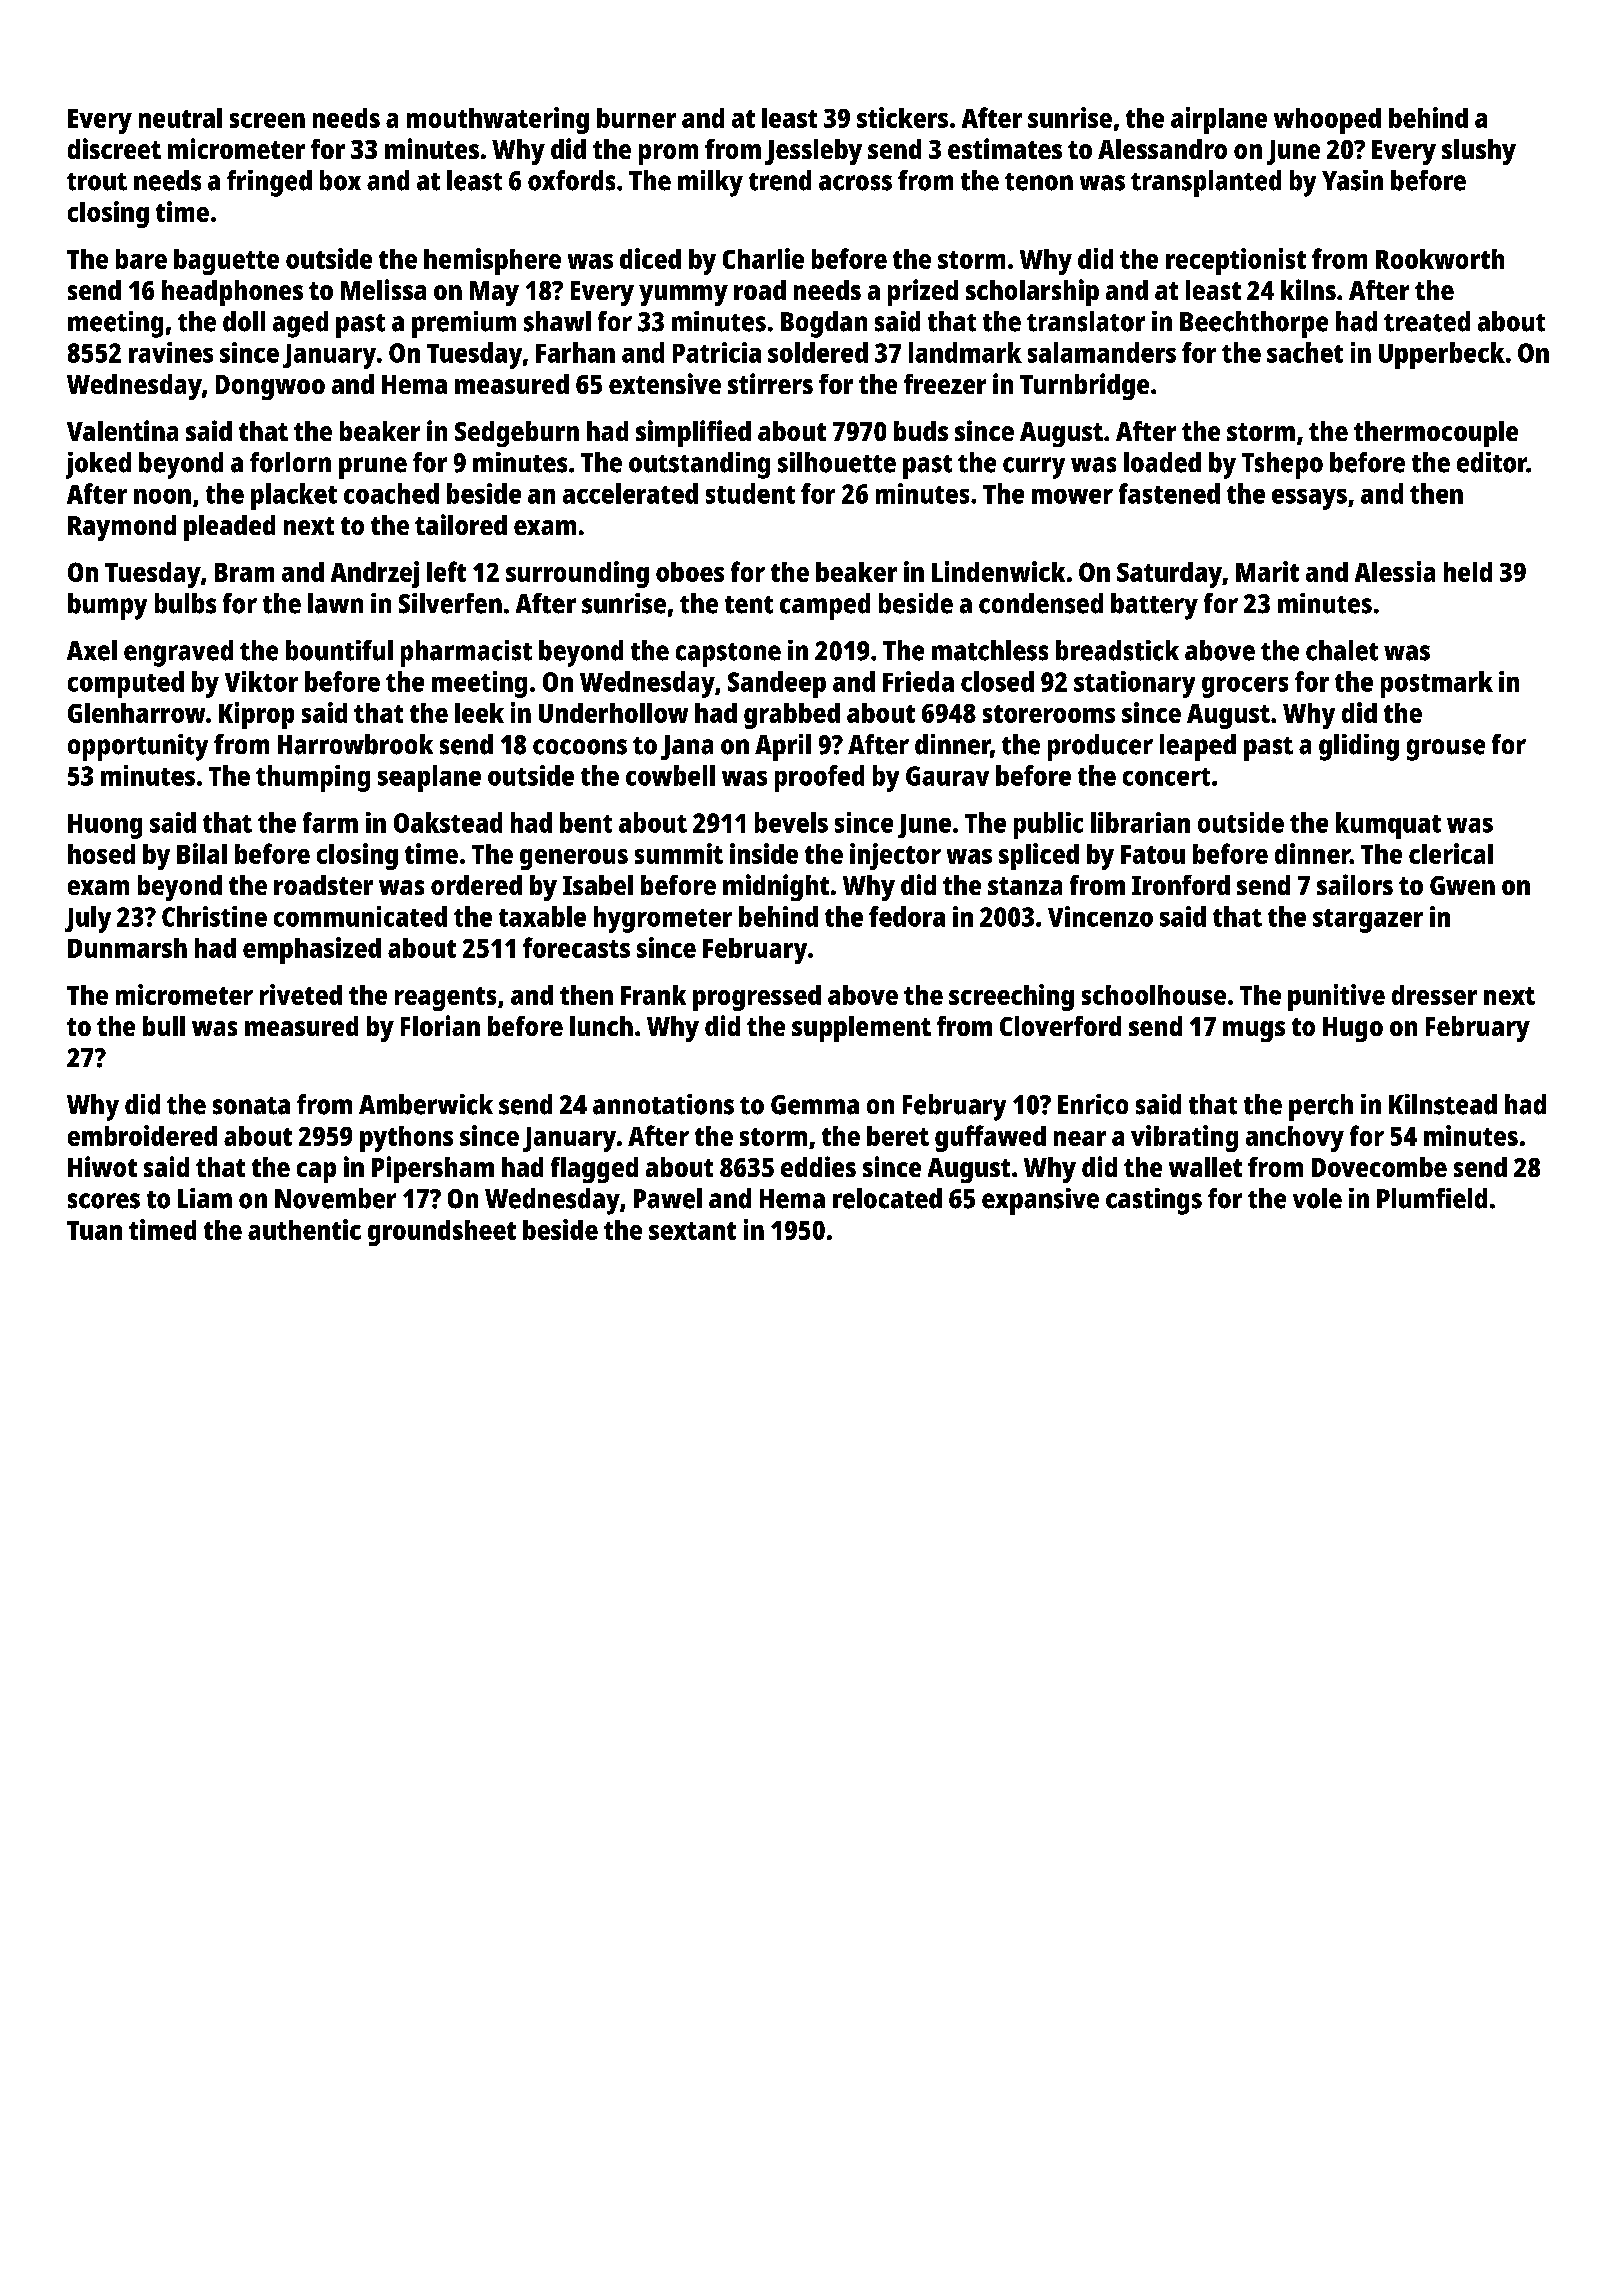 Image resolution: width=1620 pixels, height=2292 pixels. What do you see at coordinates (1154, 1201) in the page?
I see `castings` at bounding box center [1154, 1201].
